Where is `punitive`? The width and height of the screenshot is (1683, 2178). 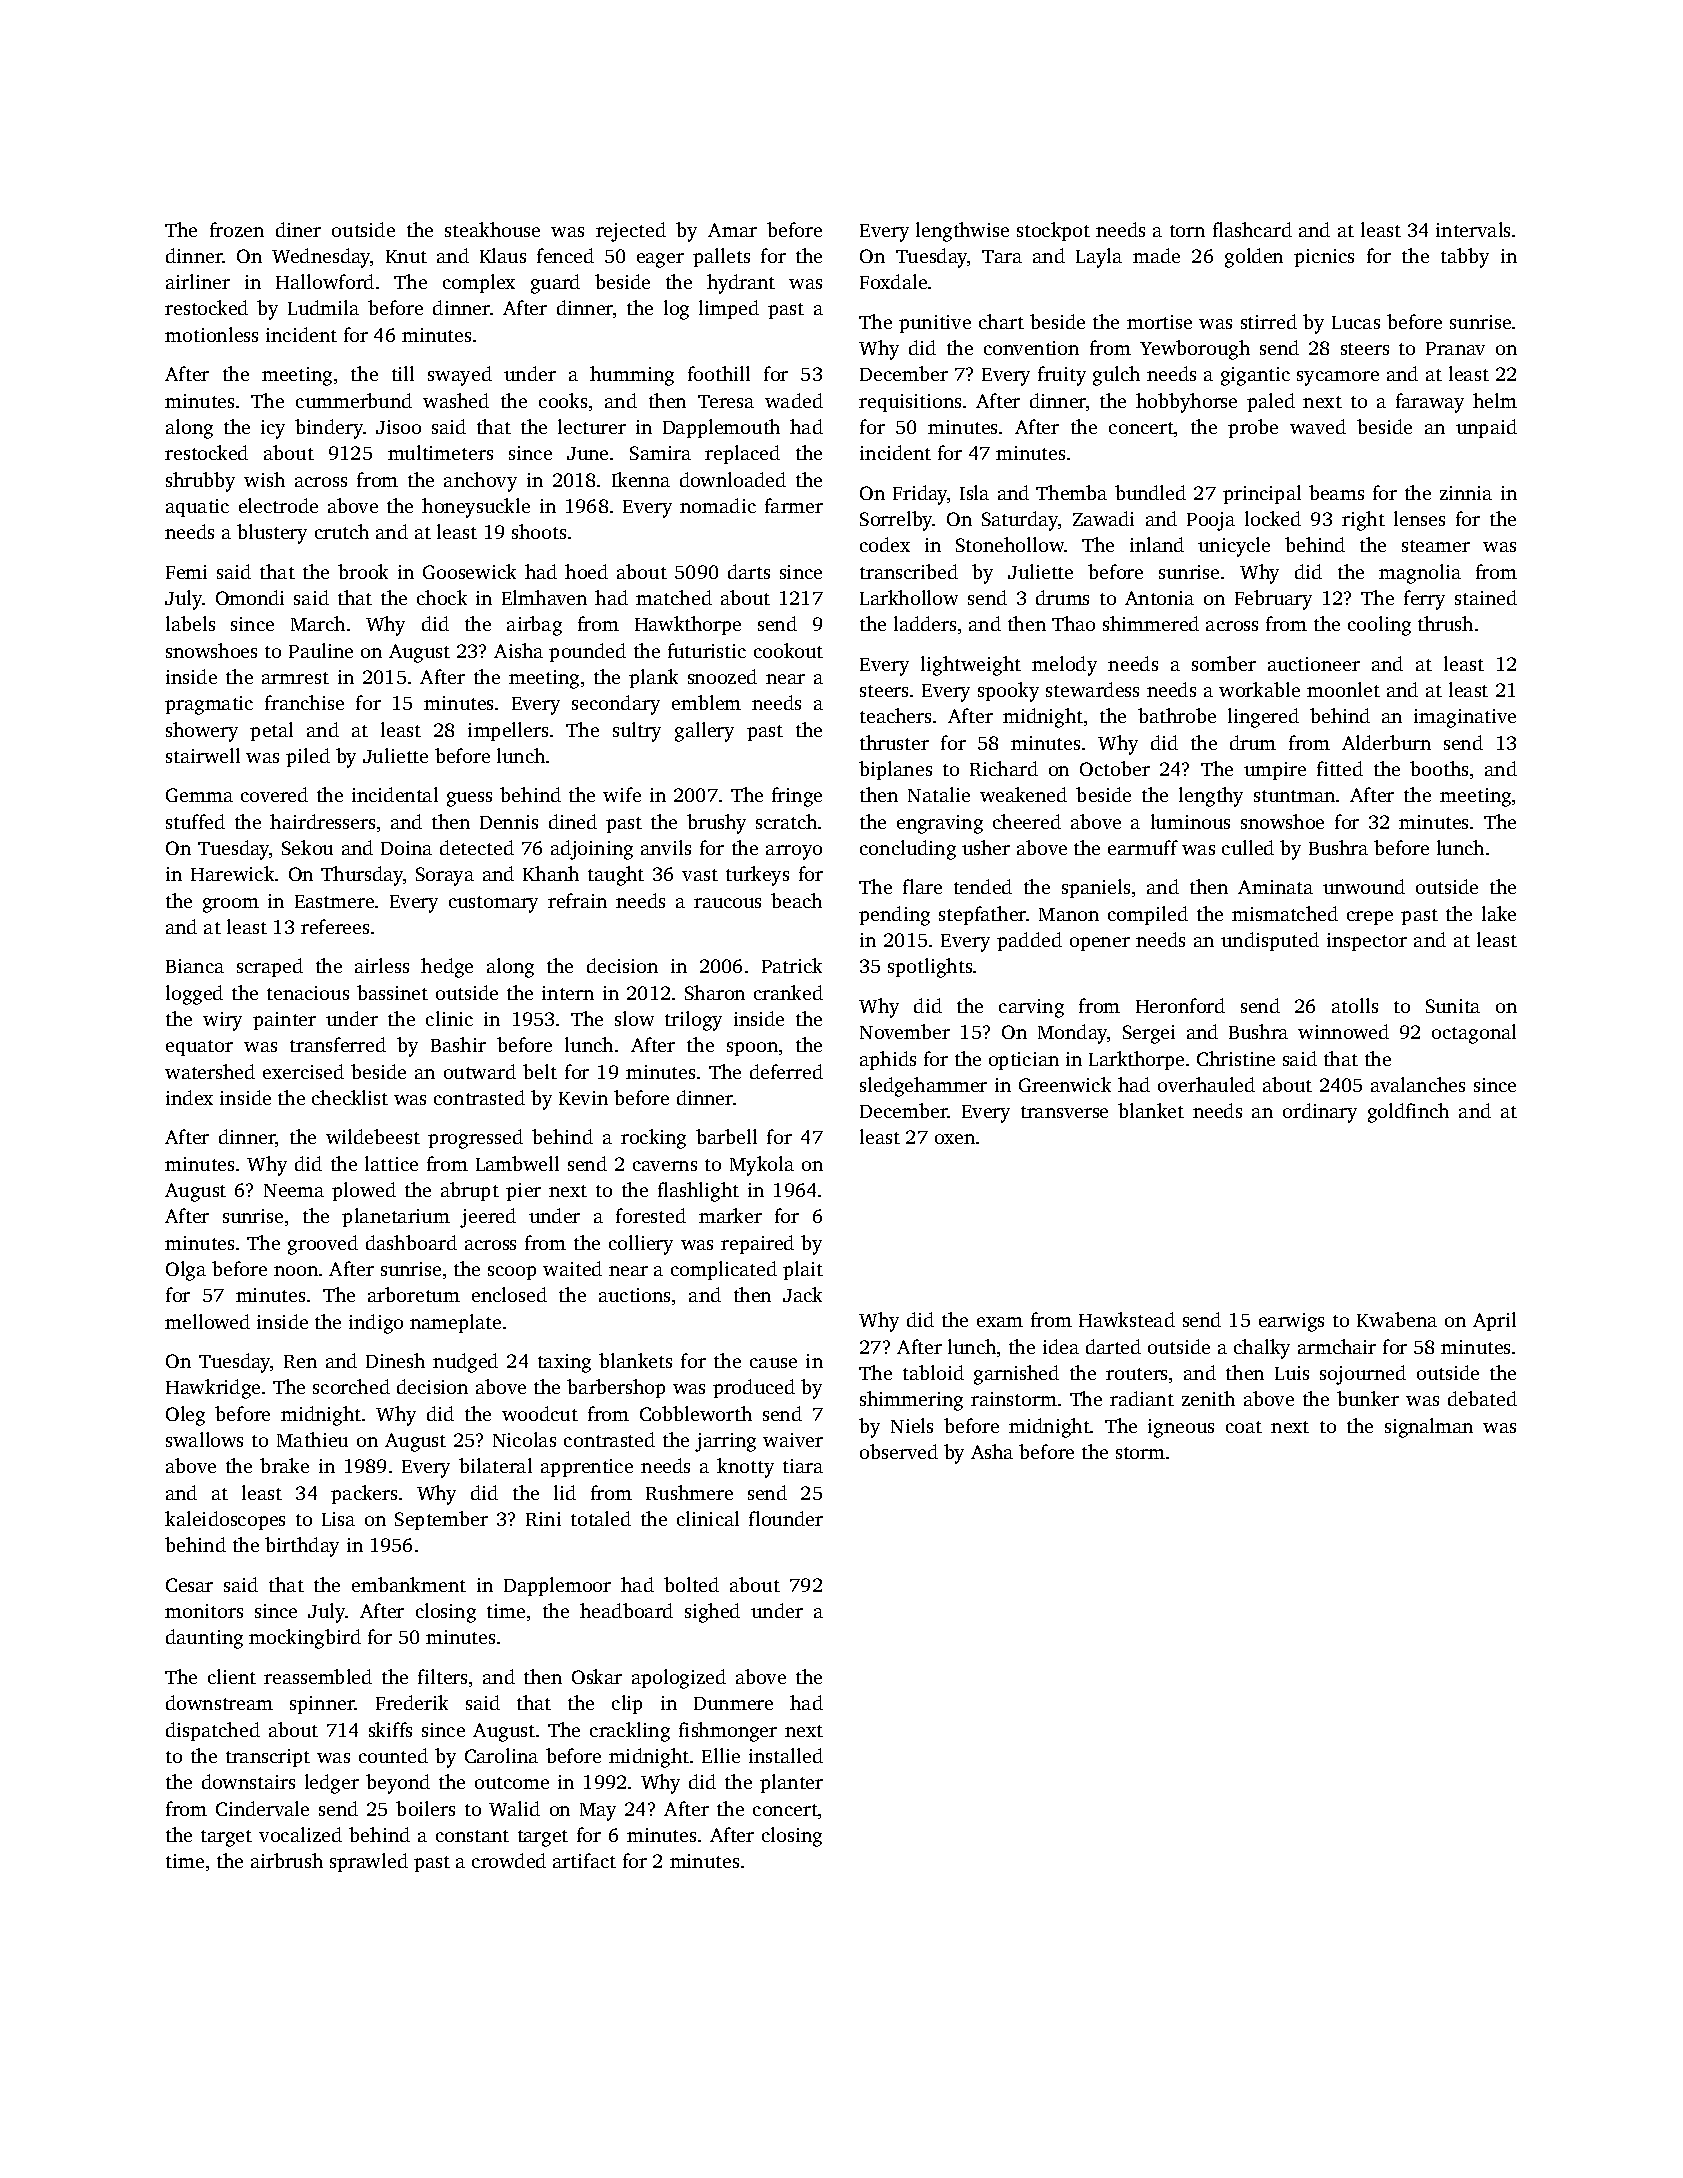 punitive is located at coordinates (935, 324).
